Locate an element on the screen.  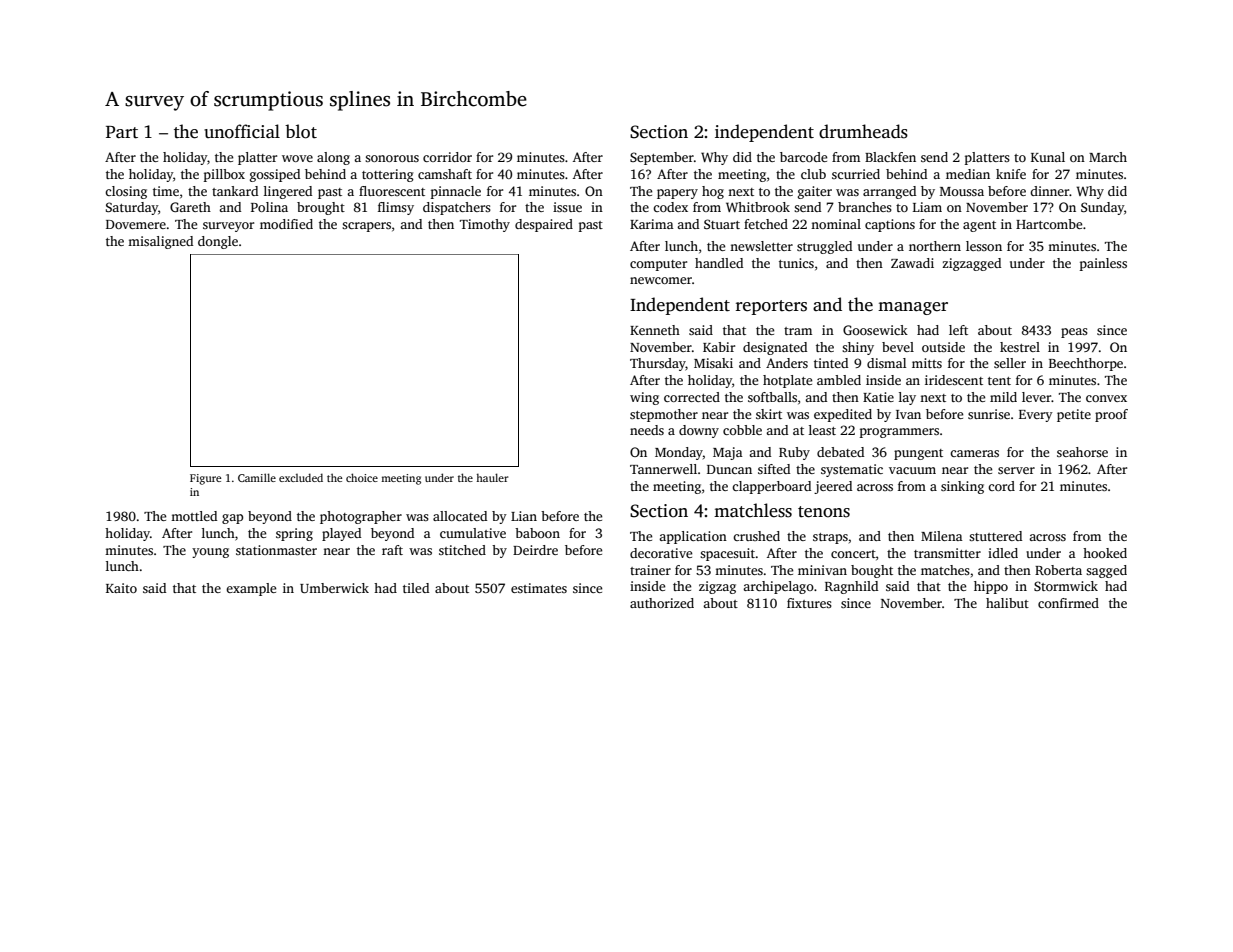
Lian is located at coordinates (524, 516).
